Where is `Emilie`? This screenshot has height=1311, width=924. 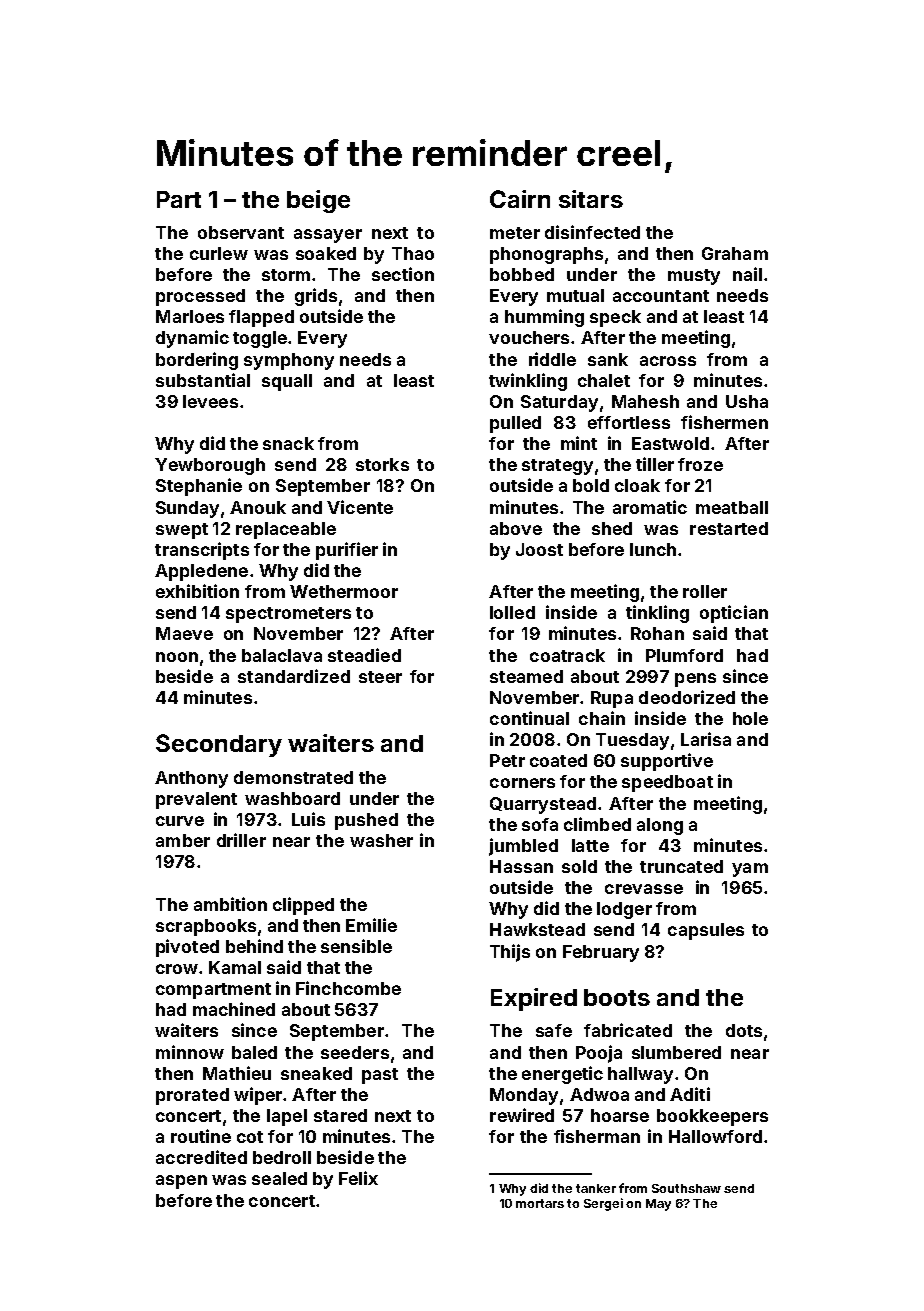
Emilie is located at coordinates (371, 925).
